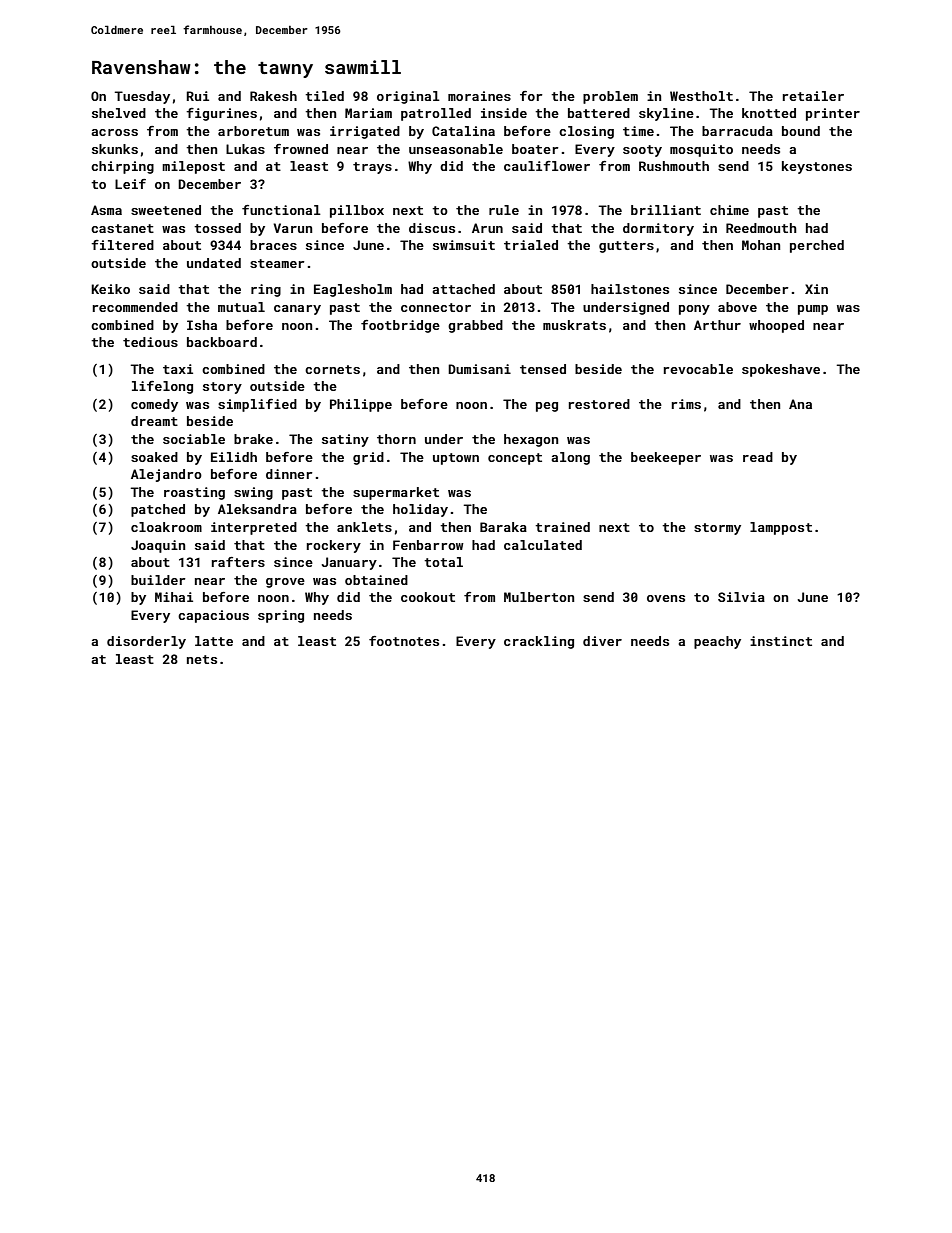 This page has height=1233, width=952. What do you see at coordinates (539, 642) in the page?
I see `crackling` at bounding box center [539, 642].
